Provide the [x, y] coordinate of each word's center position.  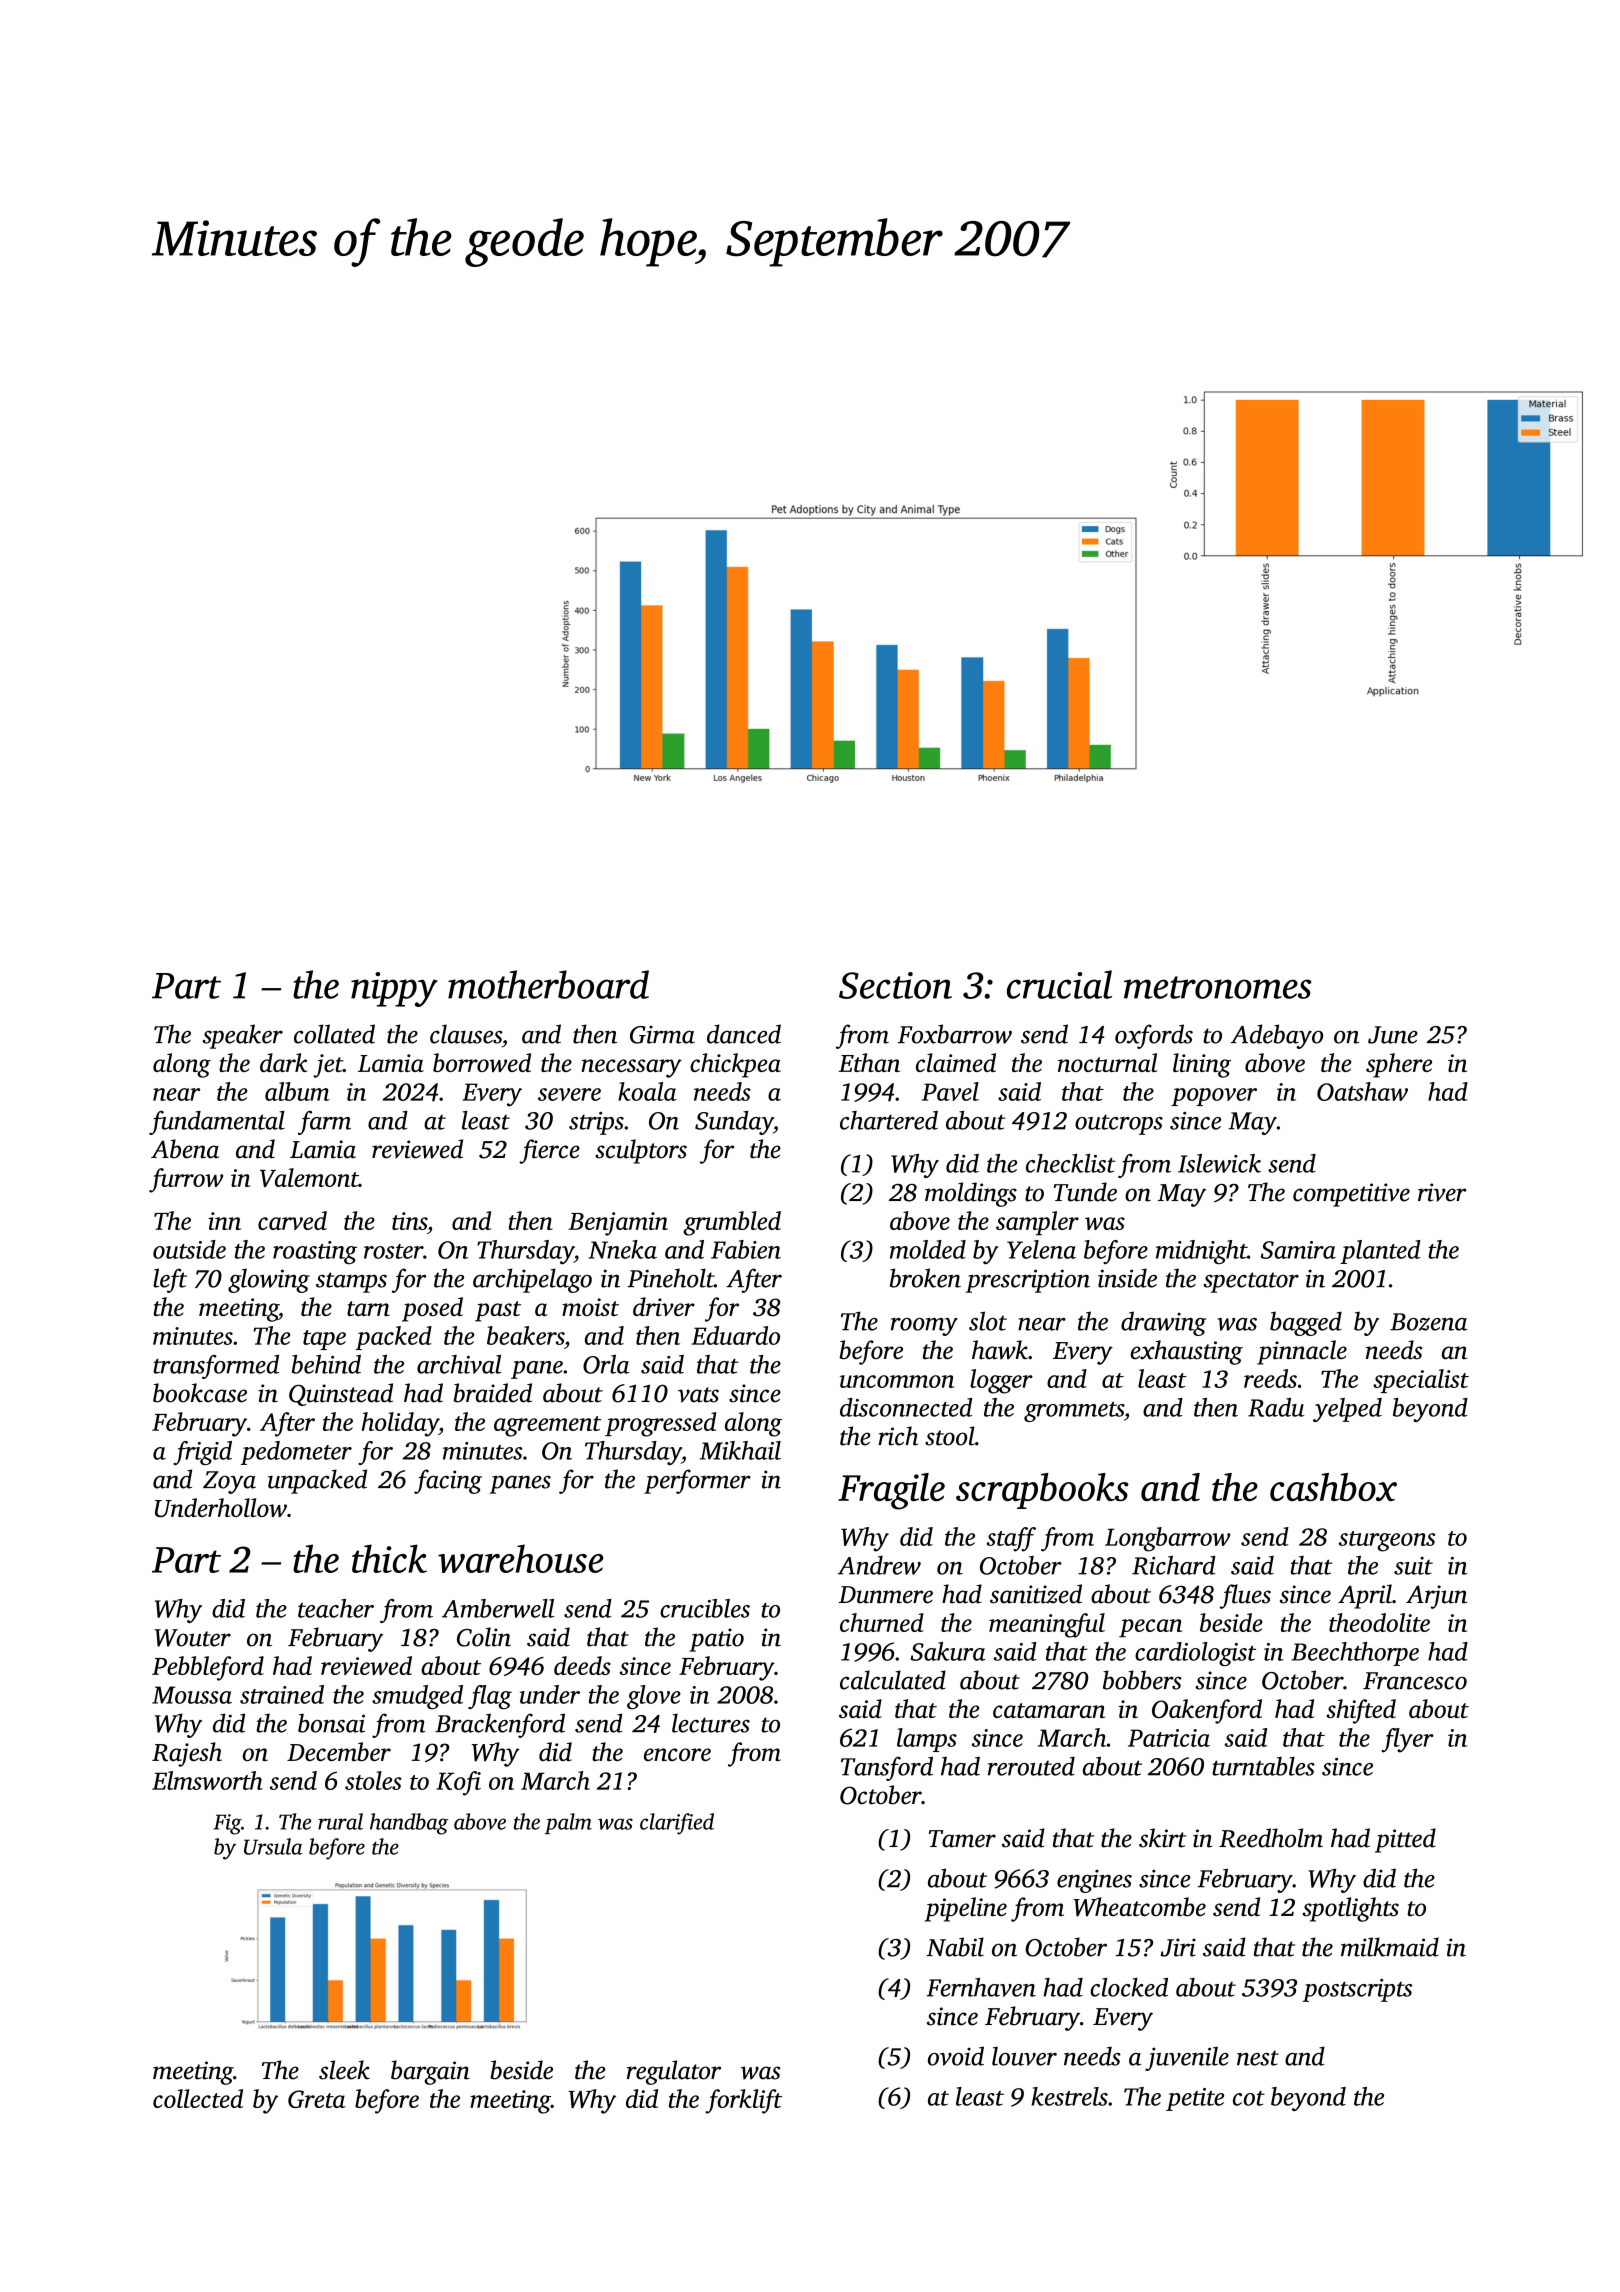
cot [1249, 2098]
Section [895, 985]
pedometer [296, 1453]
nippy [394, 989]
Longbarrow [1168, 1539]
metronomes [1217, 987]
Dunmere [886, 1595]
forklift [743, 2101]
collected [198, 2098]
